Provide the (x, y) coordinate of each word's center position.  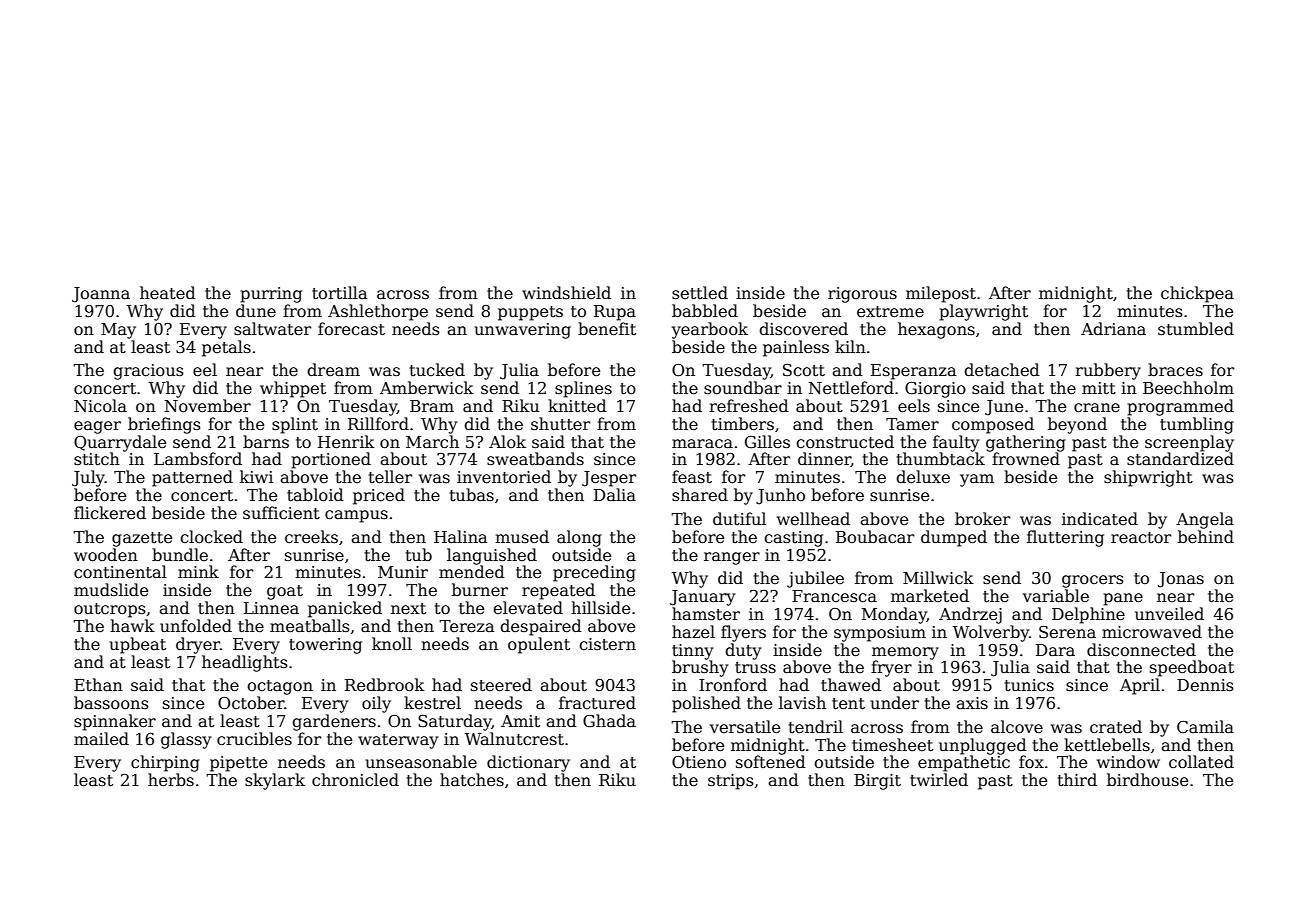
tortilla (340, 292)
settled (700, 292)
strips (731, 782)
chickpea (1197, 294)
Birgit (877, 782)
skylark (275, 781)
